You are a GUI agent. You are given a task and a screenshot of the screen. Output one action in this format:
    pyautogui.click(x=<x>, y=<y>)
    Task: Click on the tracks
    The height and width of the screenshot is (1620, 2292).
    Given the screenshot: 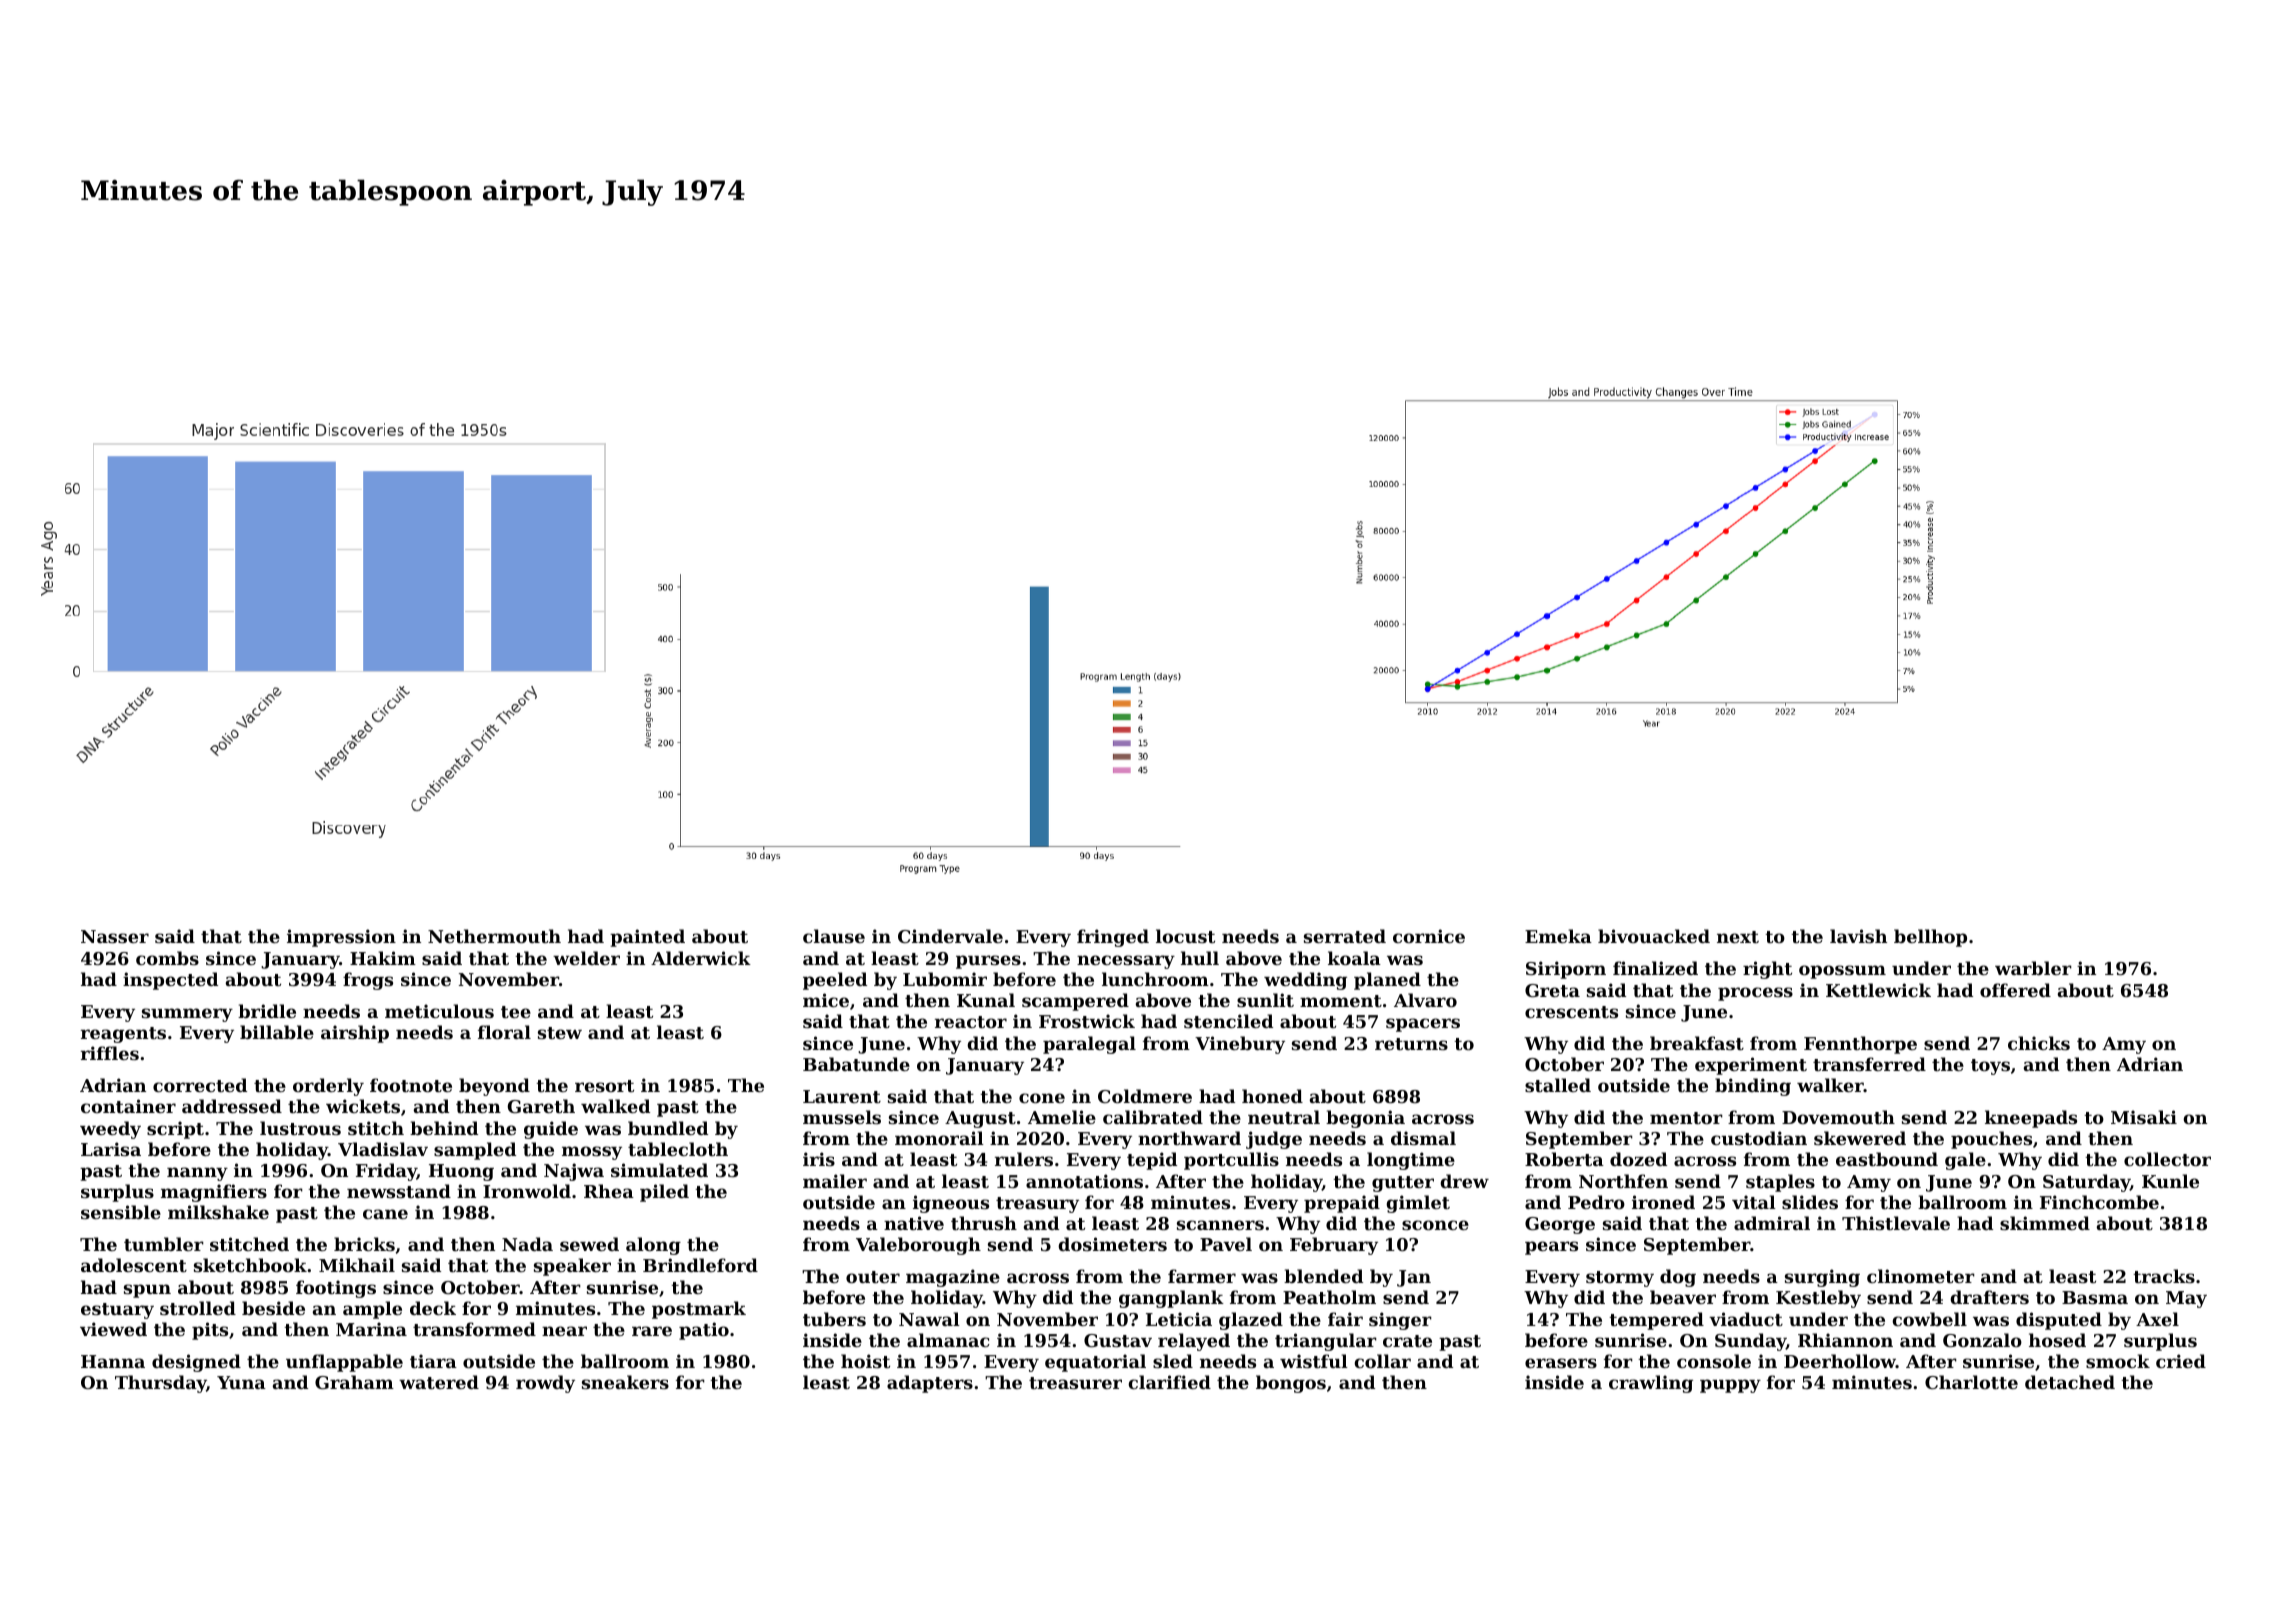 What is the action you would take?
    pyautogui.click(x=2164, y=1276)
